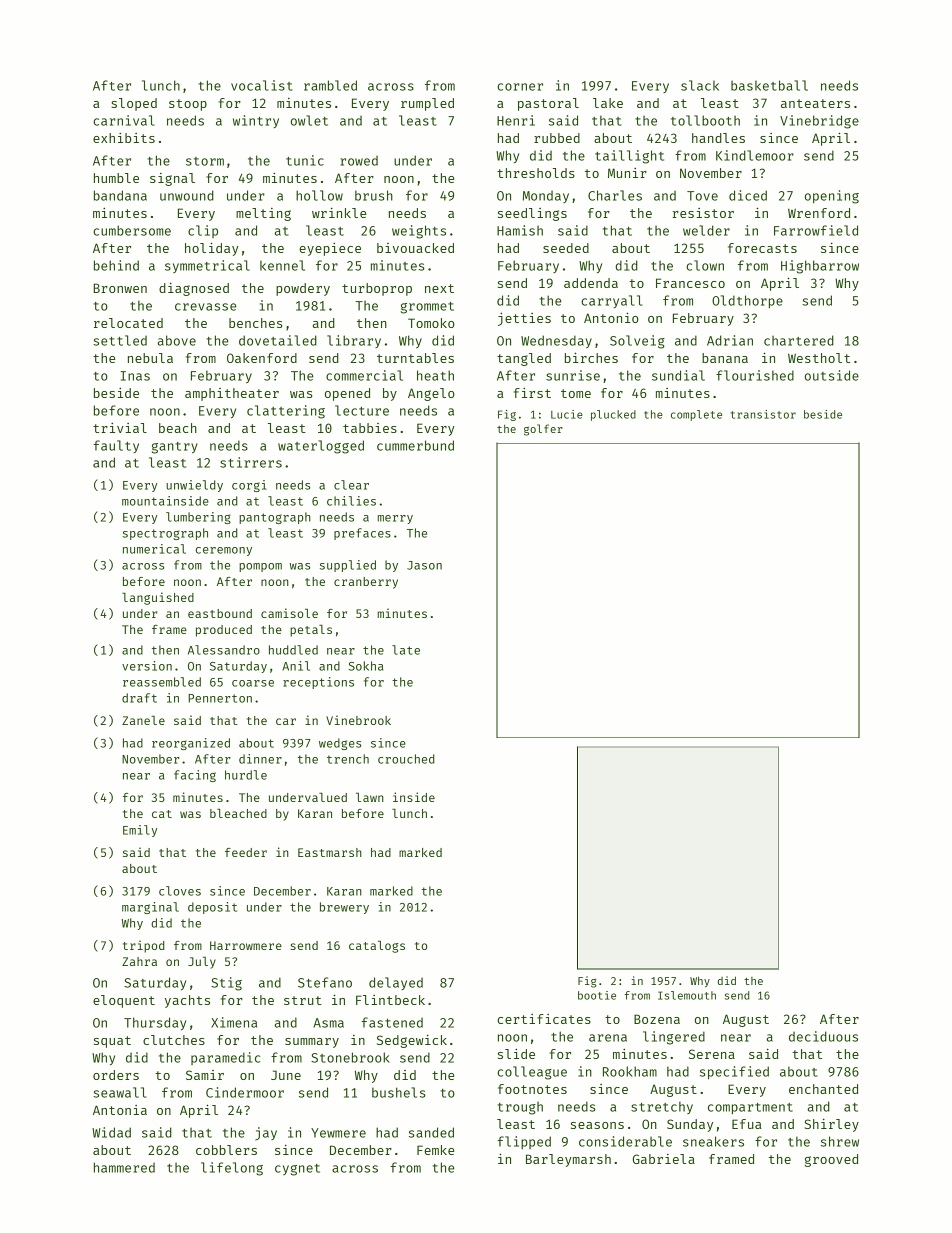 This image has height=1233, width=952. I want to click on merry, so click(395, 519).
